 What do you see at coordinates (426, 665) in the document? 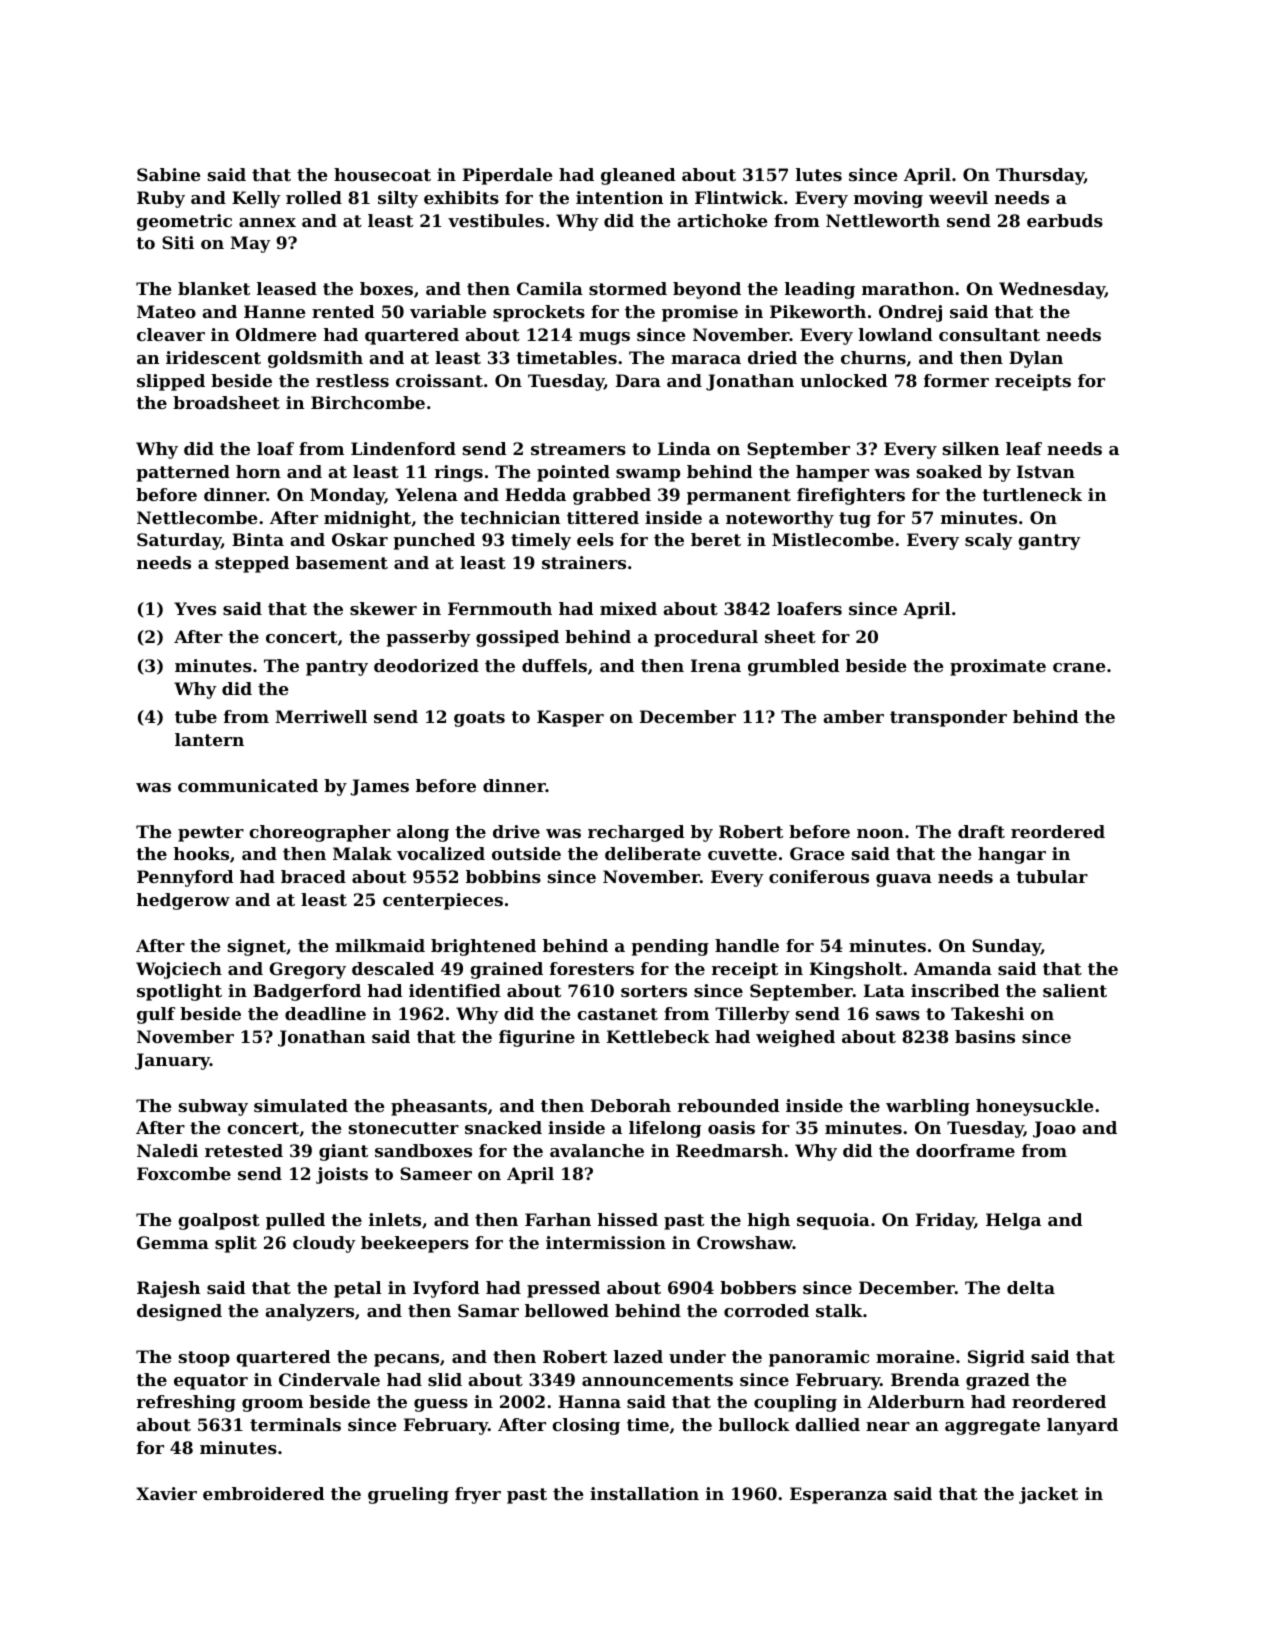
I see `deodorized` at bounding box center [426, 665].
